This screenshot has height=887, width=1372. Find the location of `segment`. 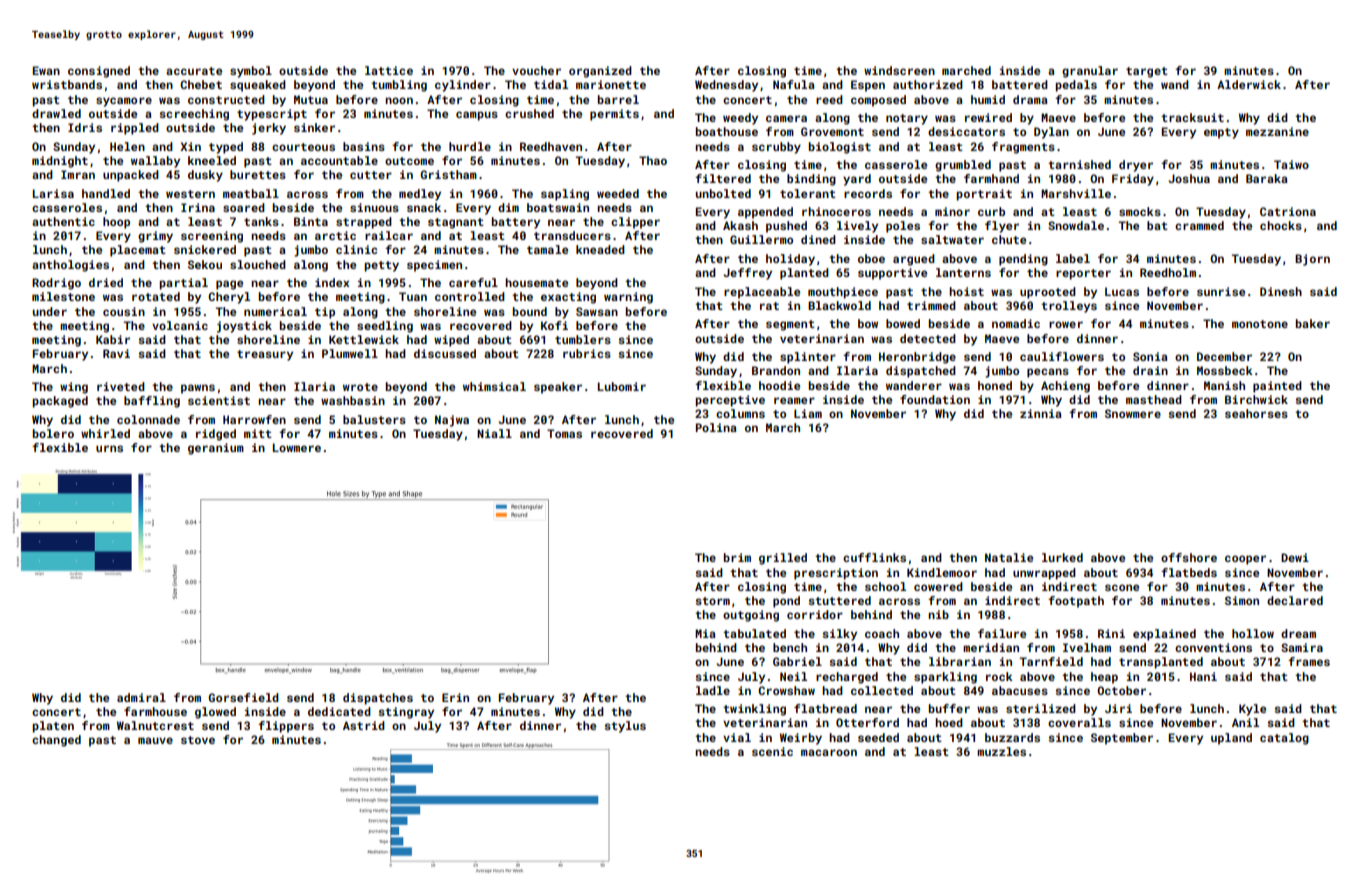

segment is located at coordinates (790, 325).
